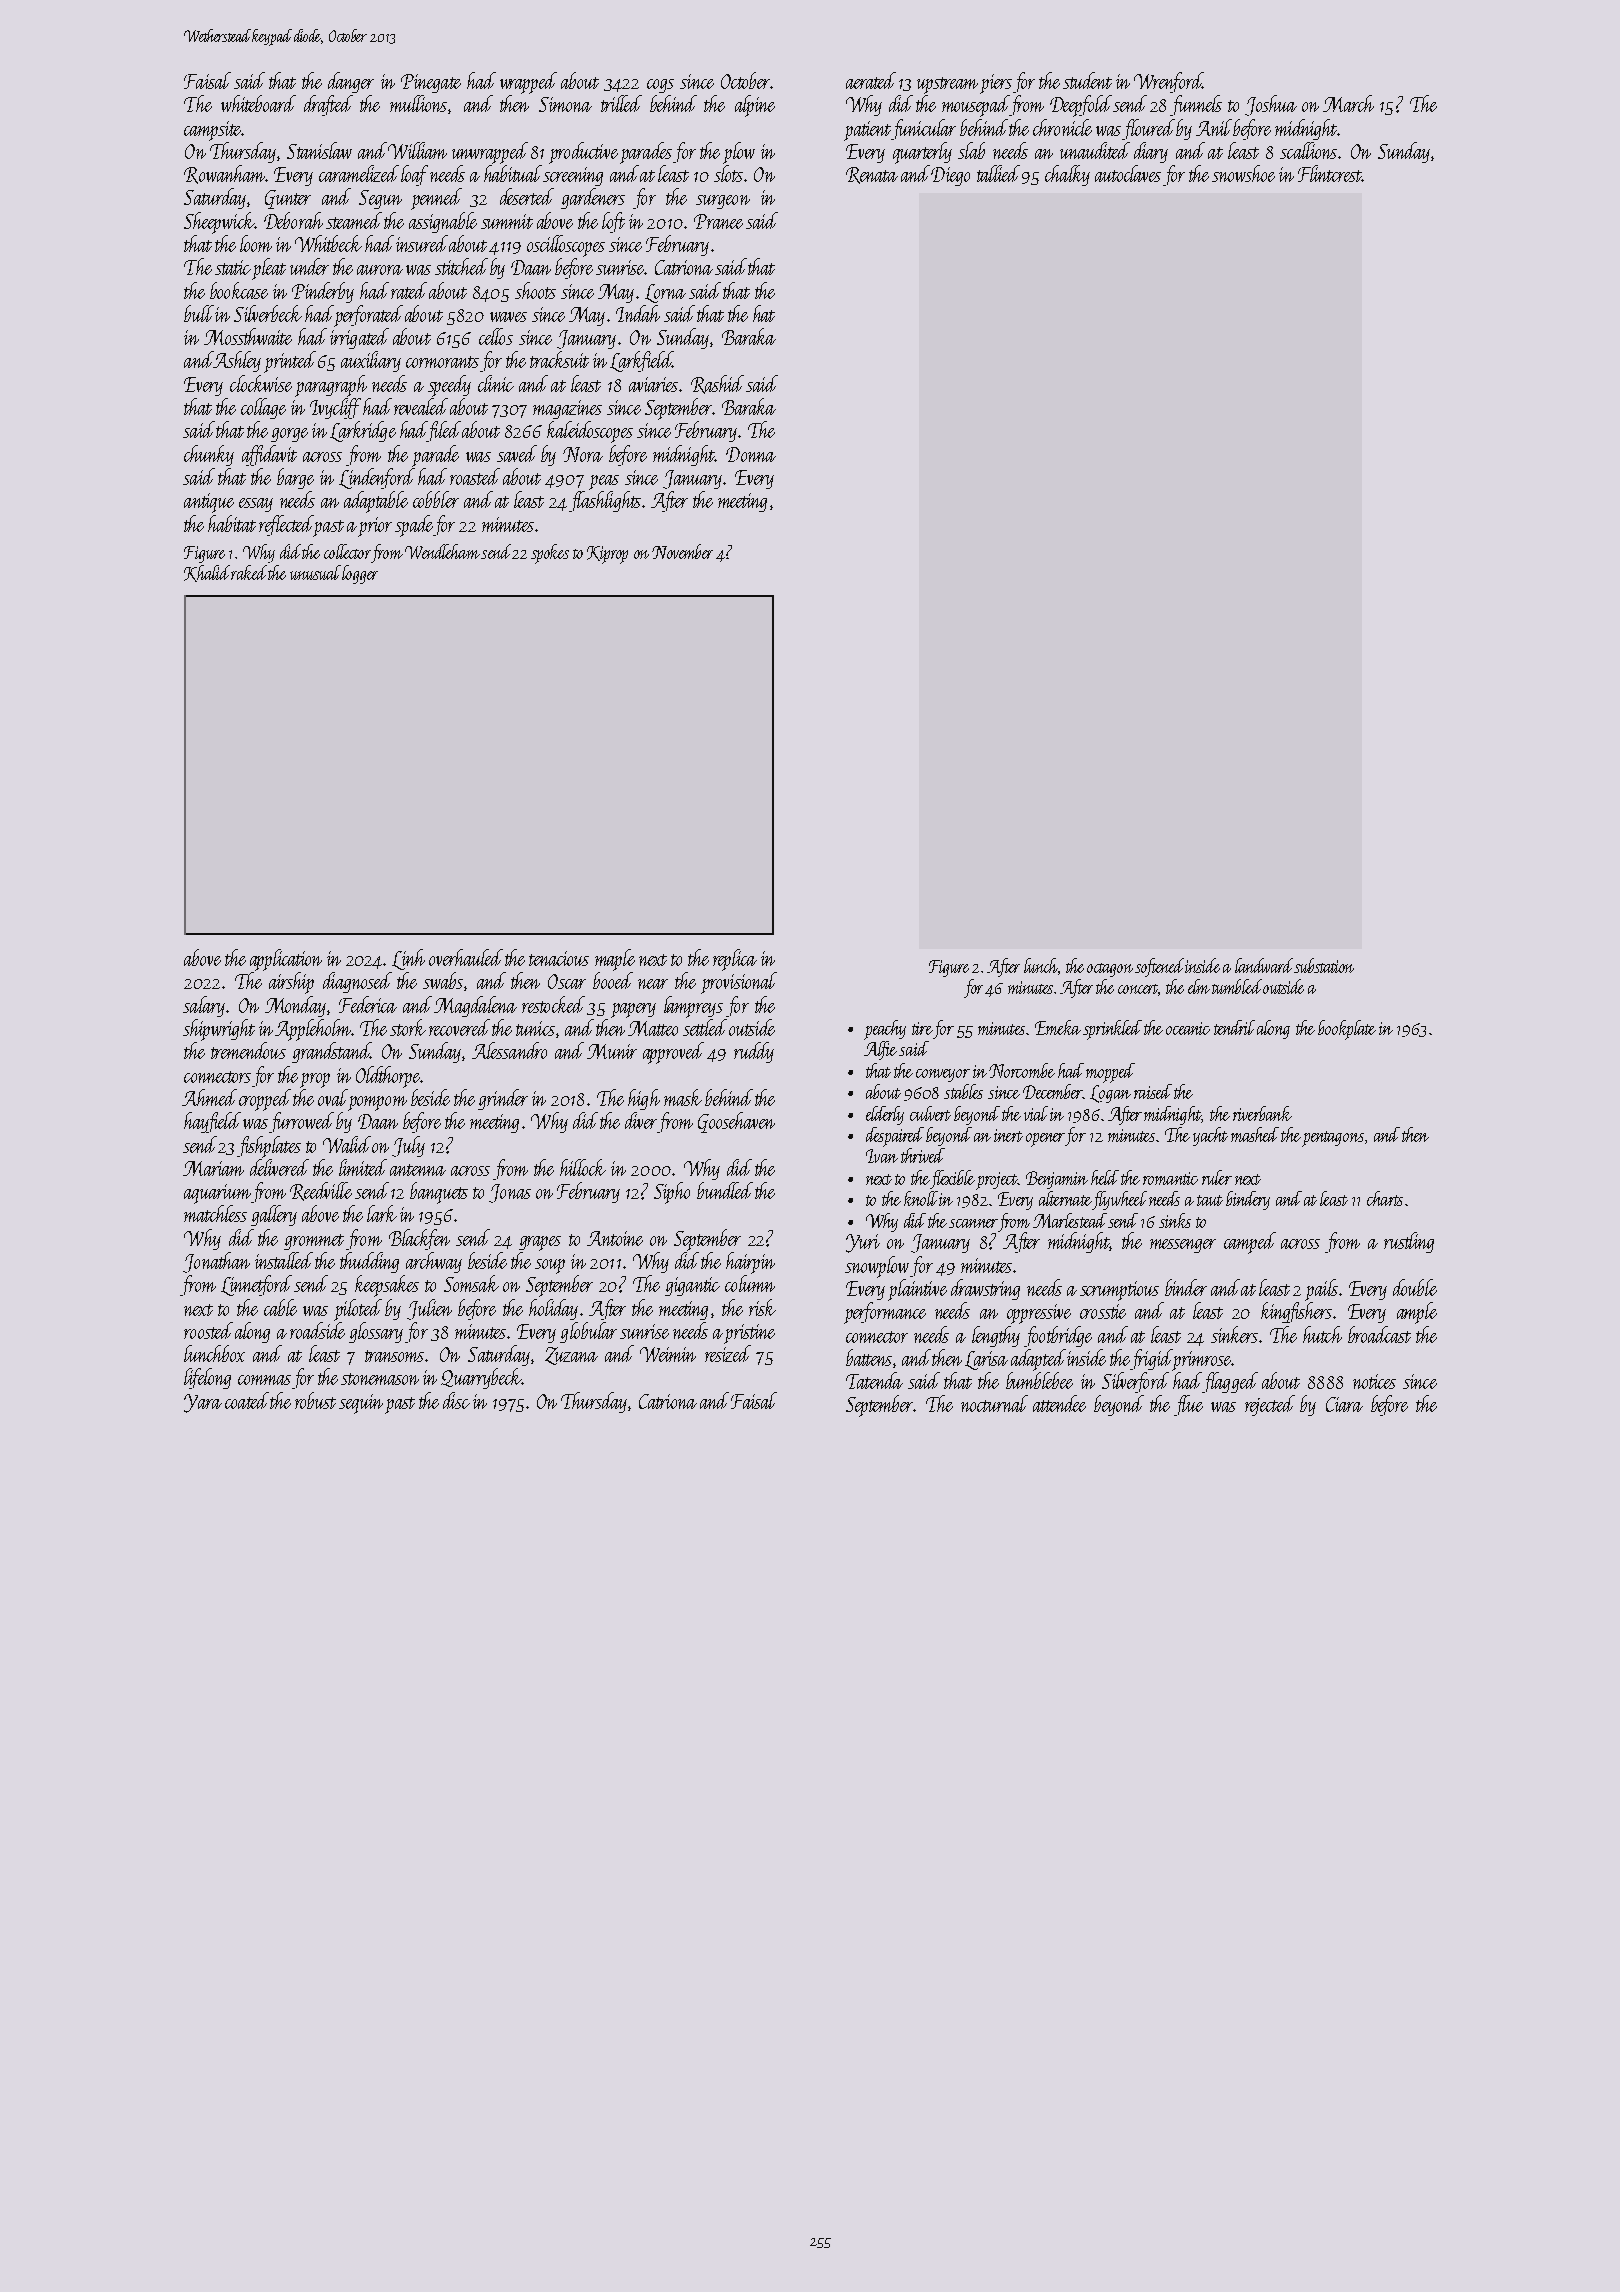 This screenshot has width=1620, height=2292. Describe the element at coordinates (660, 86) in the screenshot. I see `cogs` at that location.
